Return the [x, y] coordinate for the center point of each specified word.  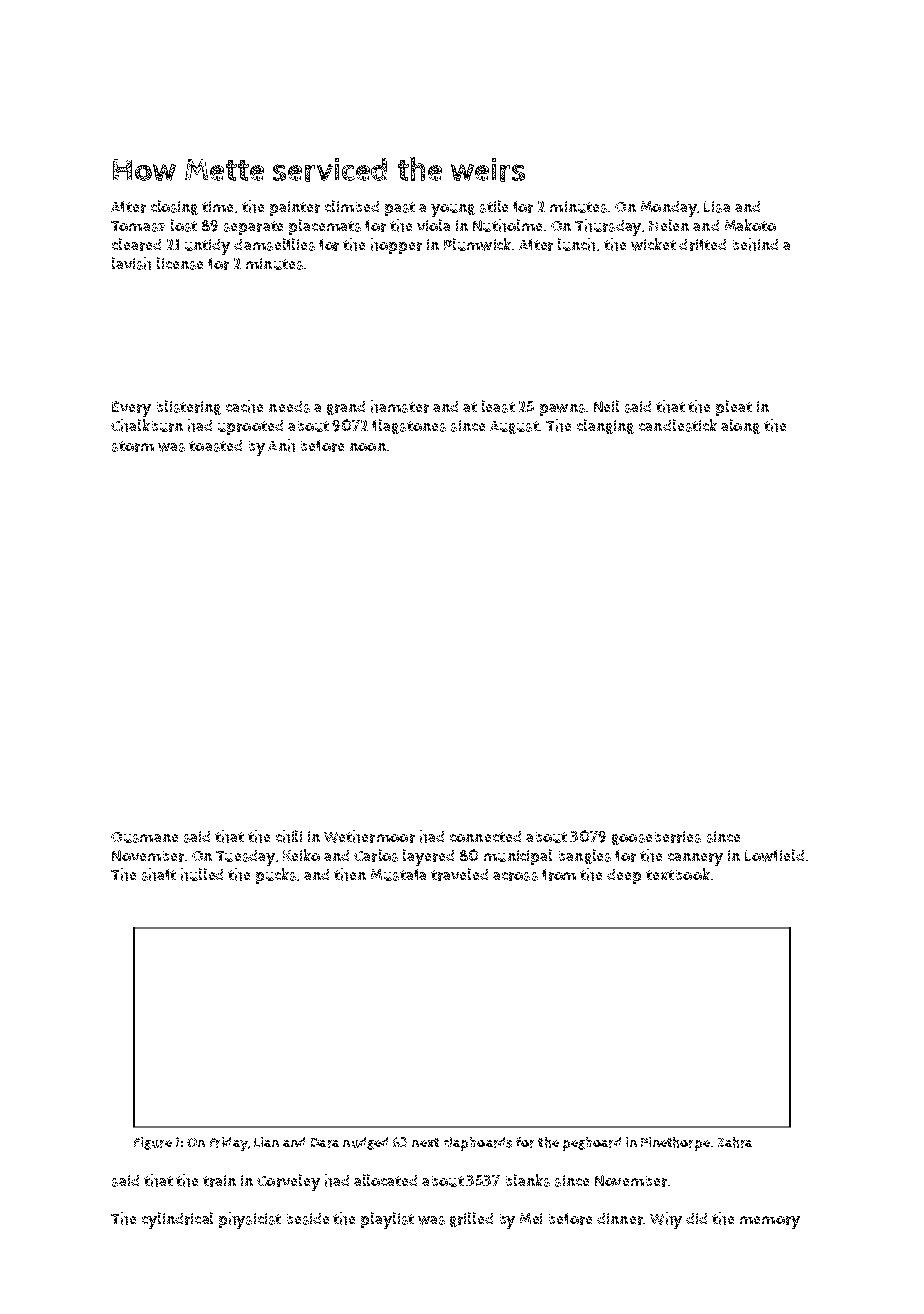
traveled [459, 874]
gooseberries [656, 838]
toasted [215, 446]
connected [485, 836]
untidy [207, 247]
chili [289, 836]
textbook [678, 874]
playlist [387, 1220]
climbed [352, 206]
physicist [250, 1220]
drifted [702, 245]
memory [770, 1222]
